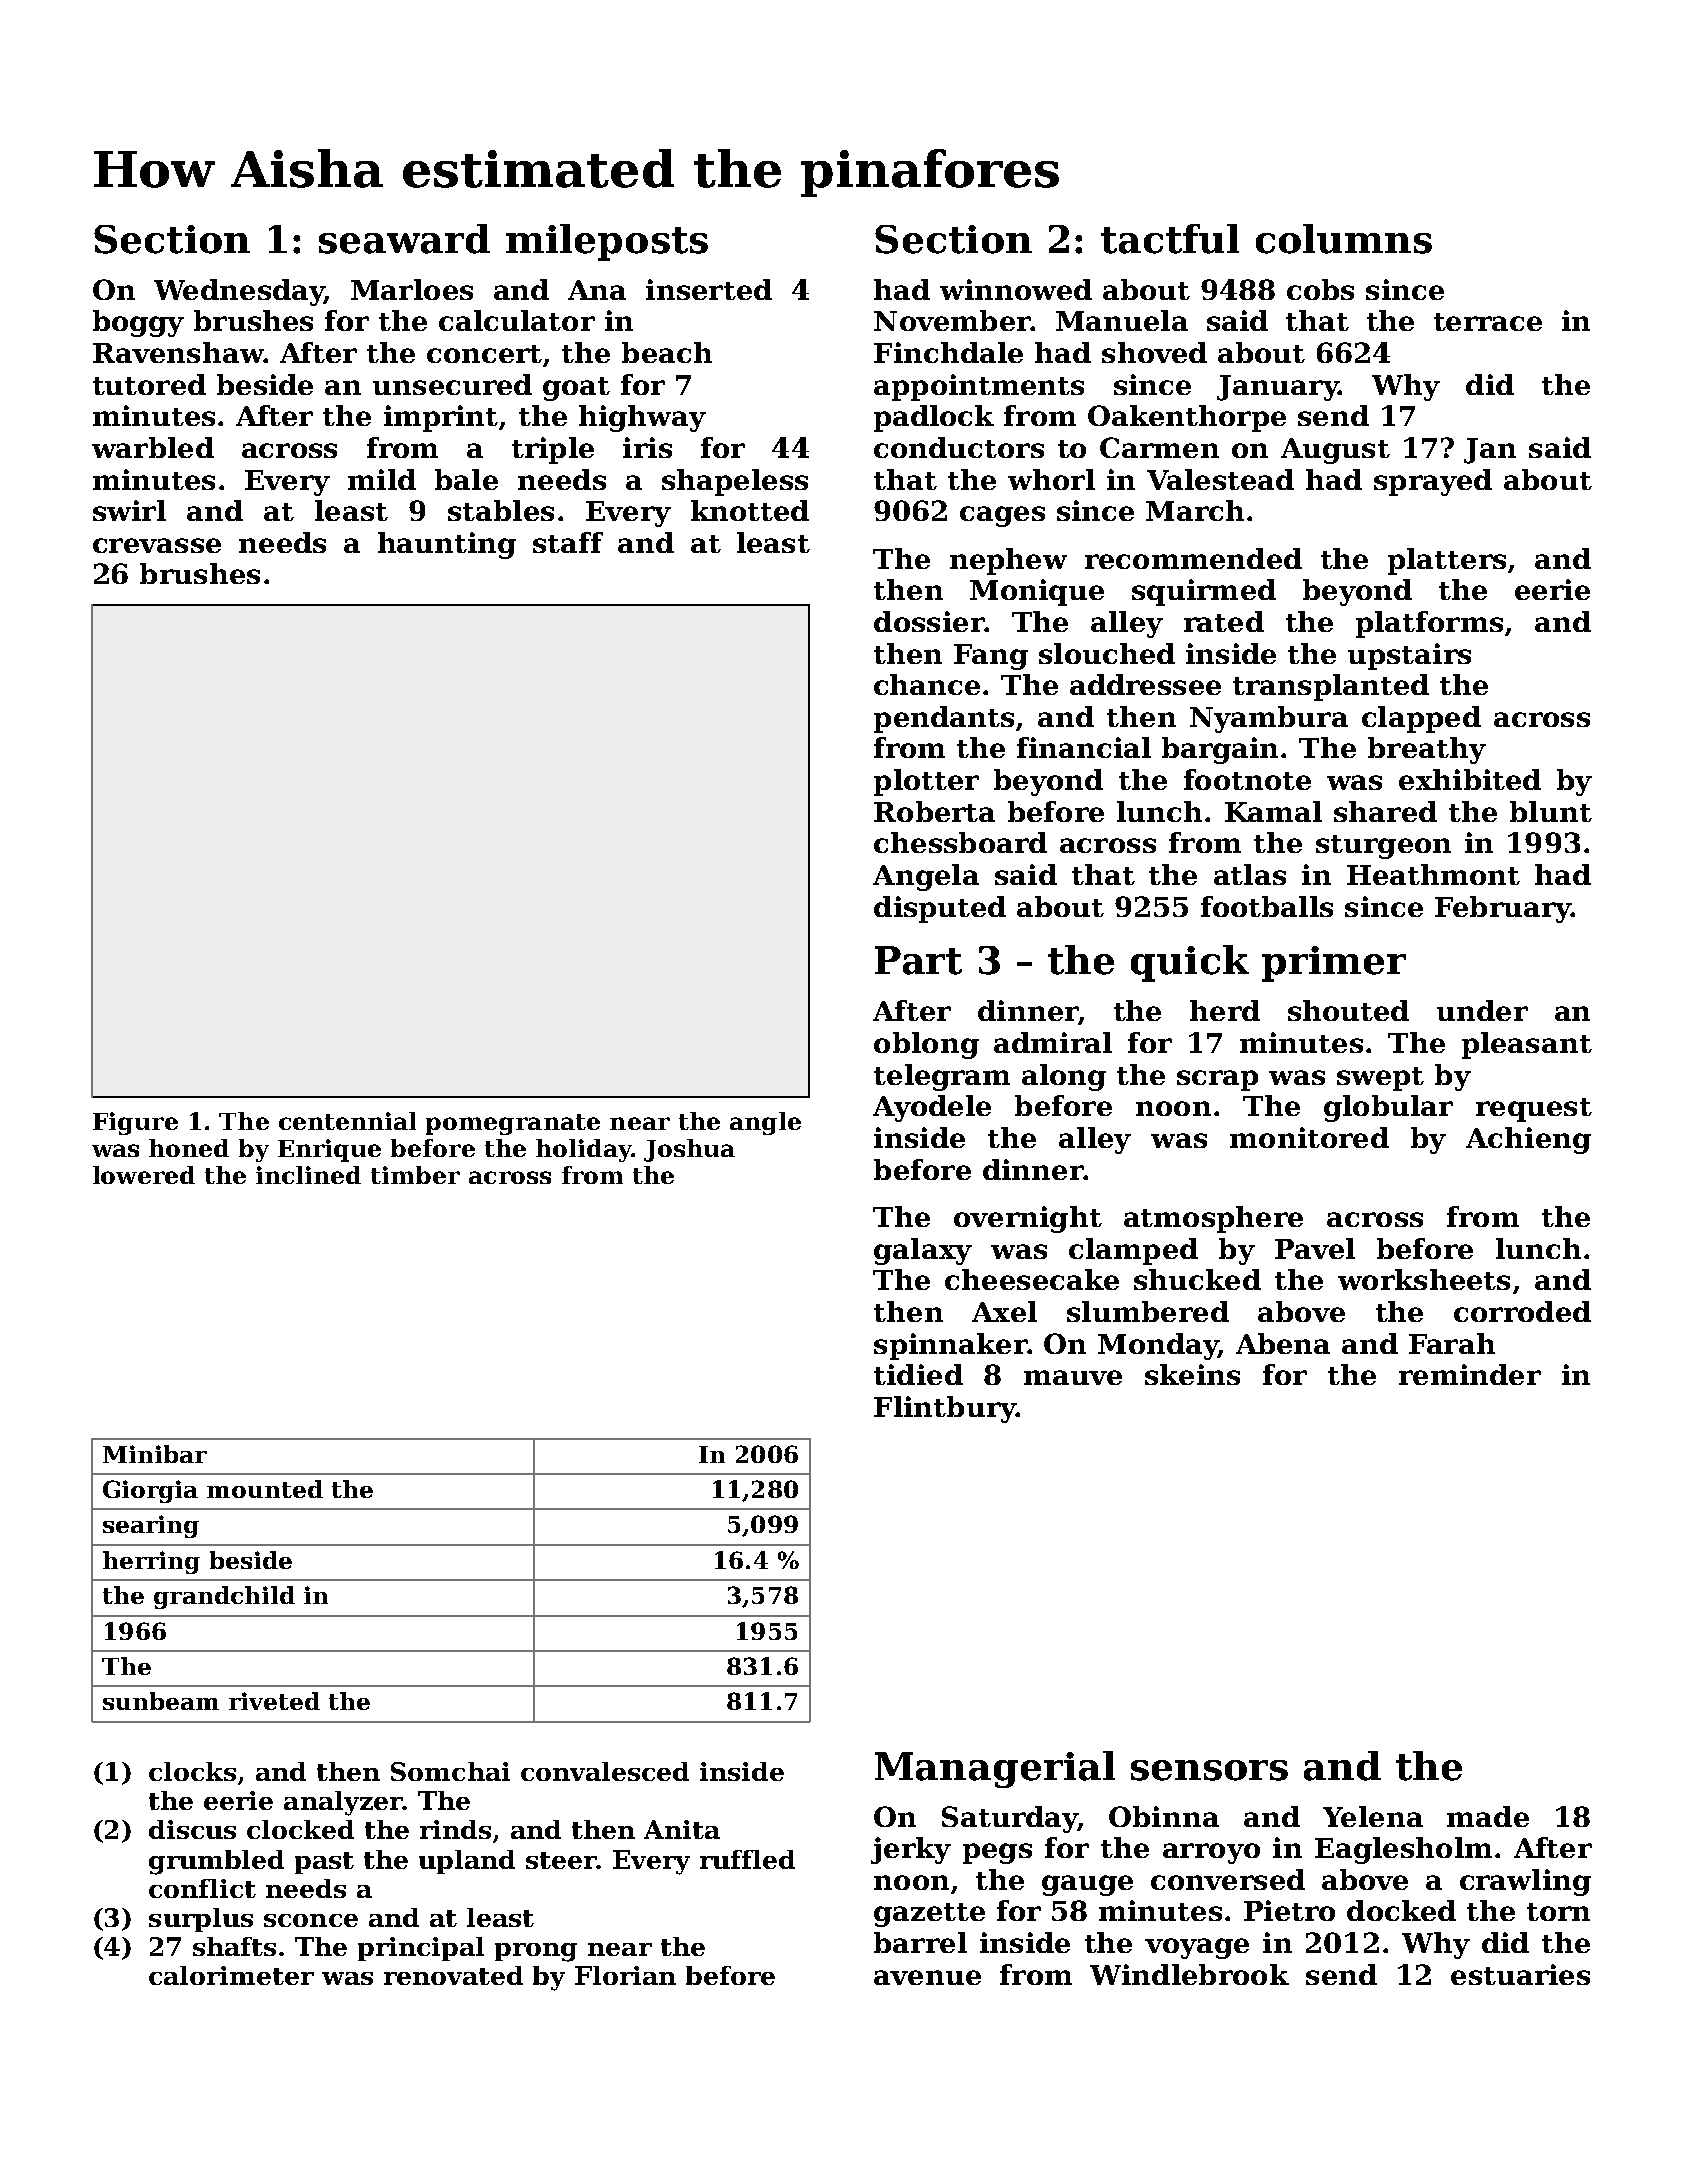 The height and width of the document is (2178, 1683). Describe the element at coordinates (231, 1975) in the document. I see `calorimeter` at that location.
